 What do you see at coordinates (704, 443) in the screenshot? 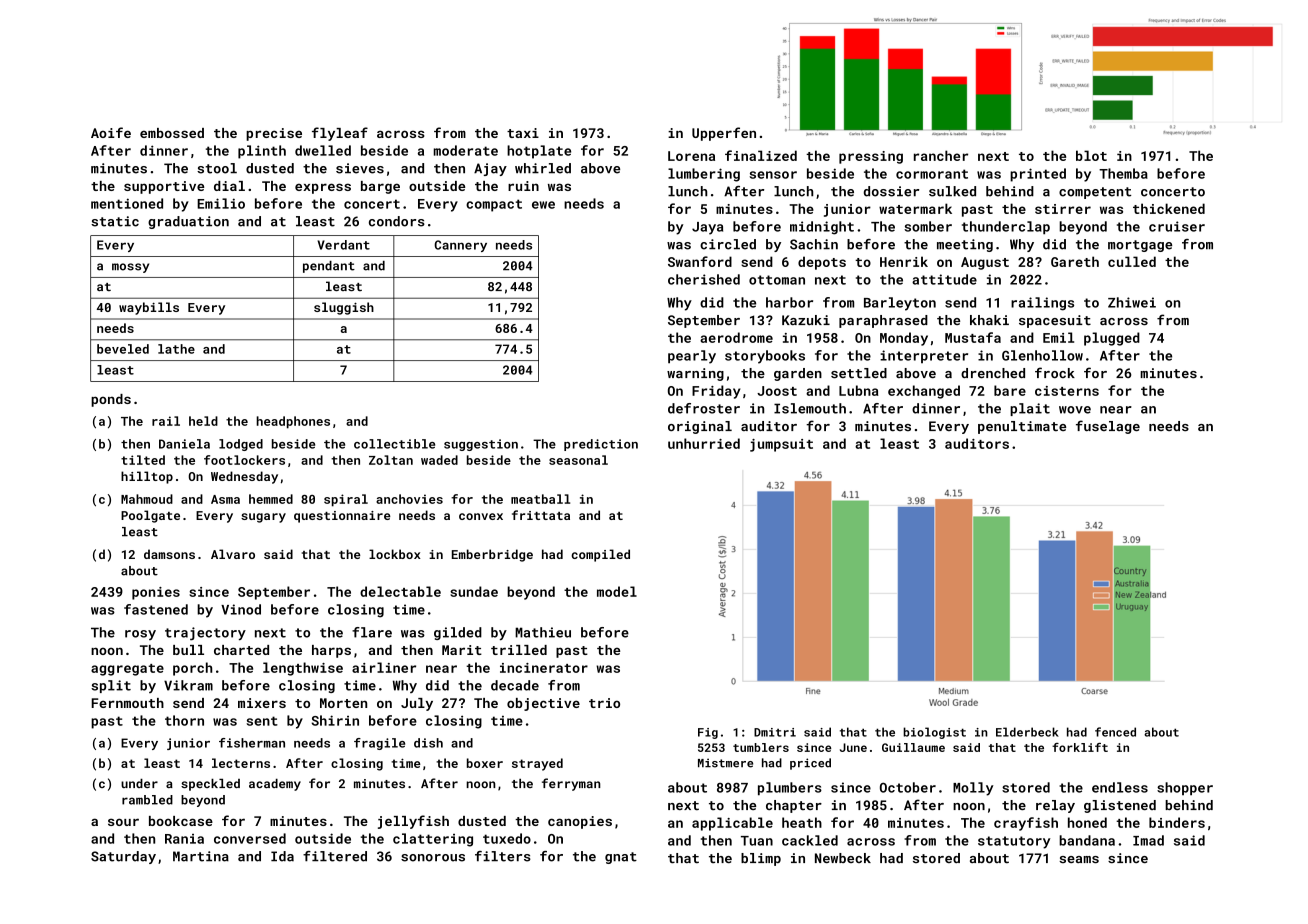
I see `unhurried` at bounding box center [704, 443].
